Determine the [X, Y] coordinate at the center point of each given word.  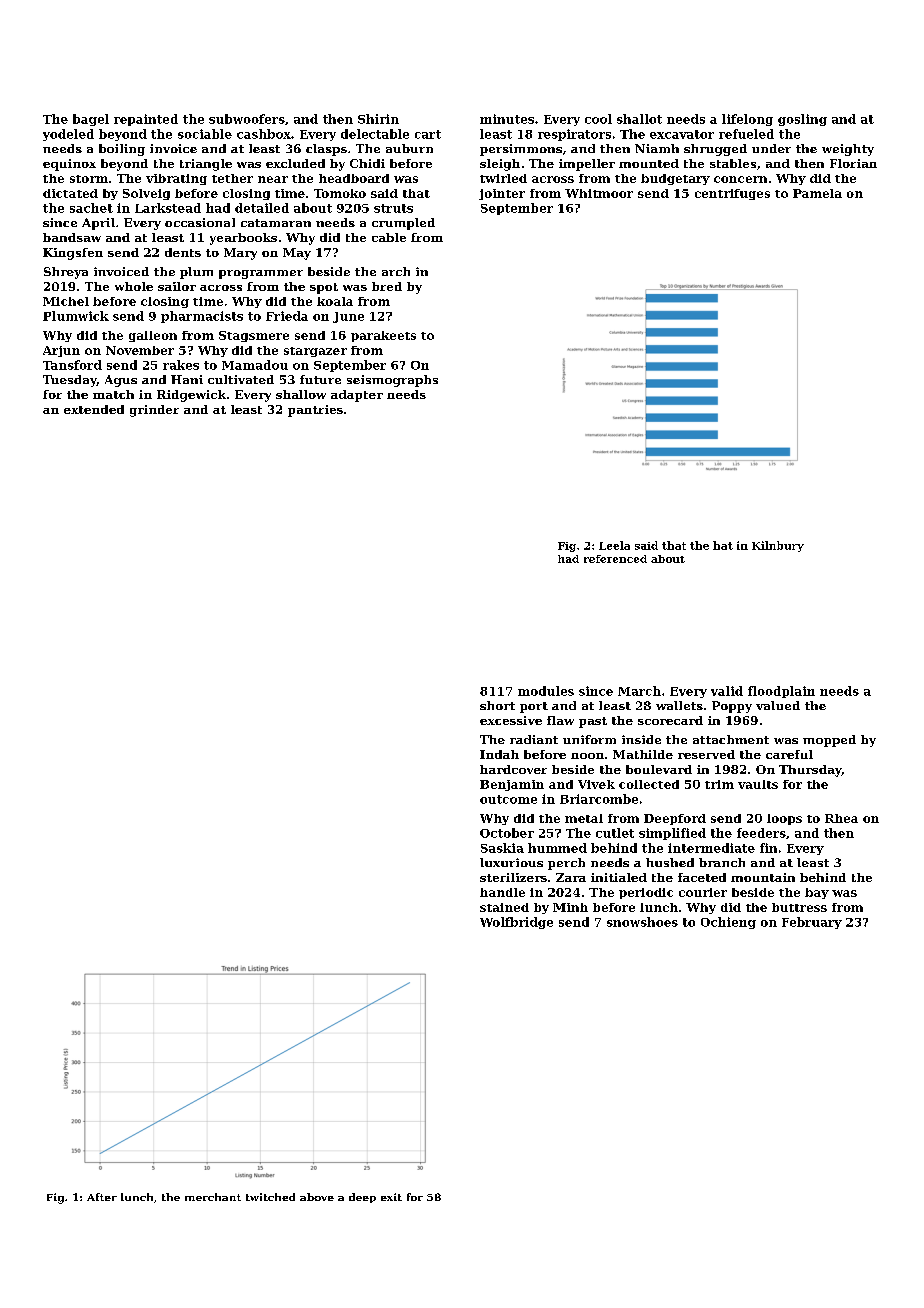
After [102, 1197]
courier [703, 892]
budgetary [675, 179]
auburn [409, 148]
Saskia [502, 848]
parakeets [383, 336]
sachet [91, 208]
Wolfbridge [516, 923]
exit [391, 1197]
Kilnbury [778, 546]
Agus [121, 381]
